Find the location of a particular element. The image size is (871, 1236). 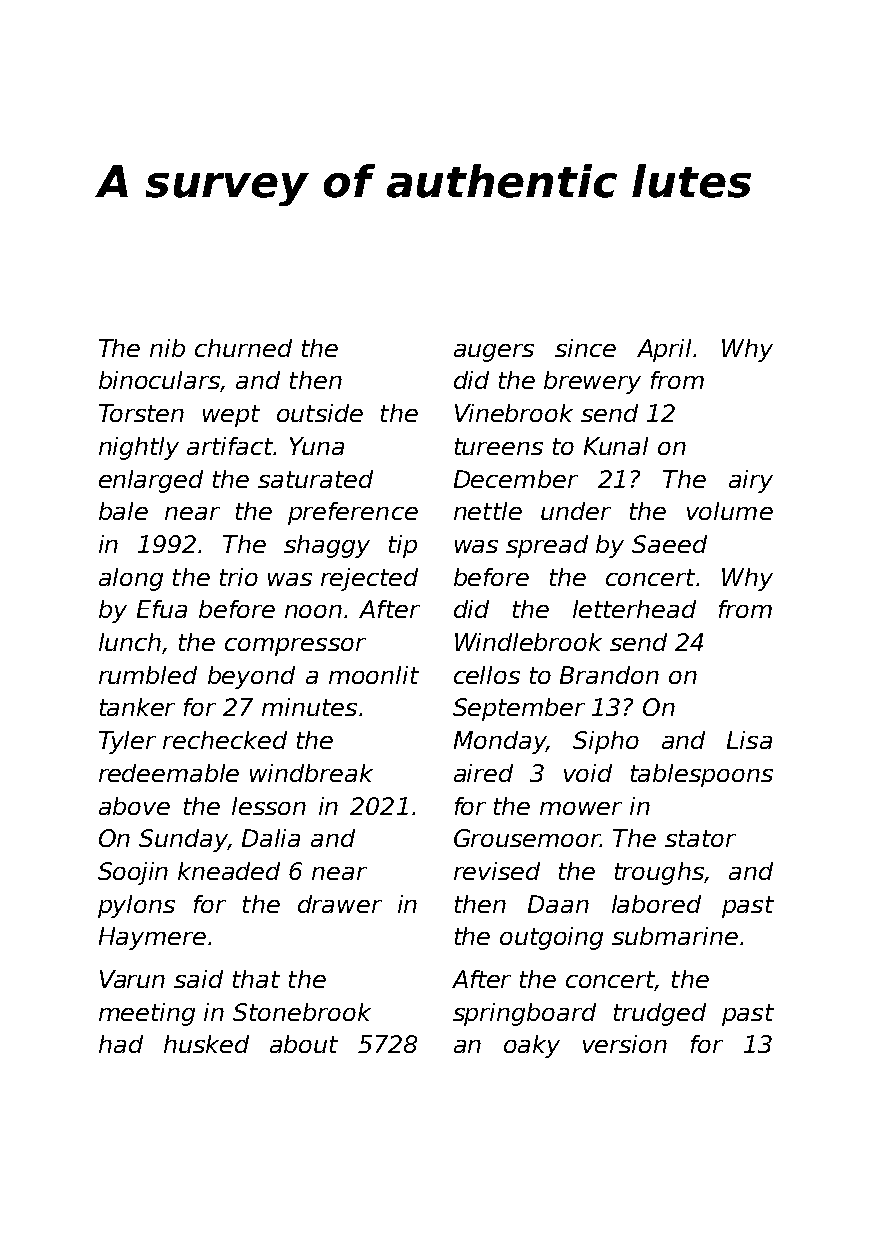

letterhead is located at coordinates (634, 609).
